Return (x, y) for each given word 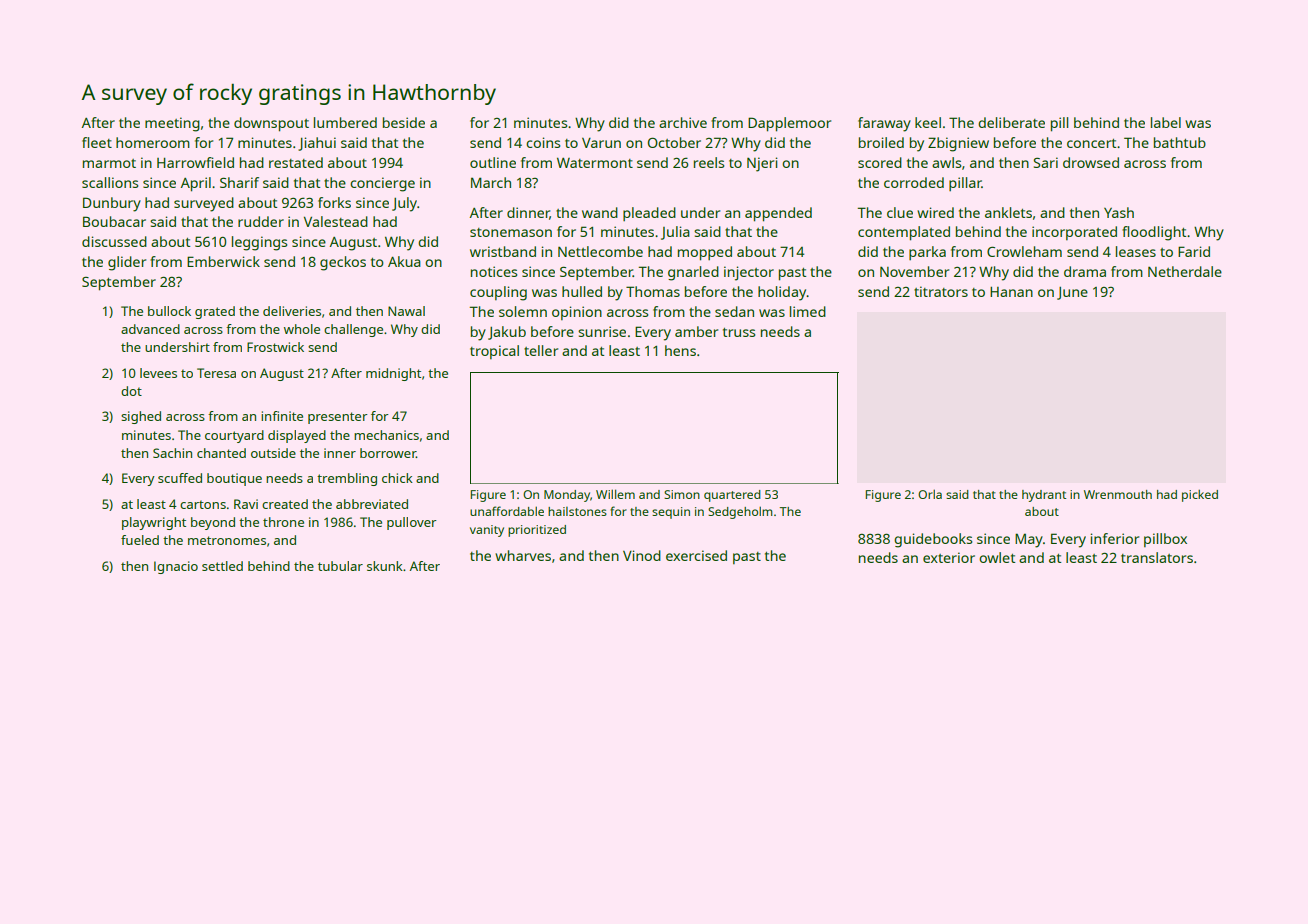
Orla (930, 494)
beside (404, 122)
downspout (271, 124)
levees (158, 373)
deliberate (1011, 122)
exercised (696, 555)
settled (222, 566)
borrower (388, 453)
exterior (949, 557)
